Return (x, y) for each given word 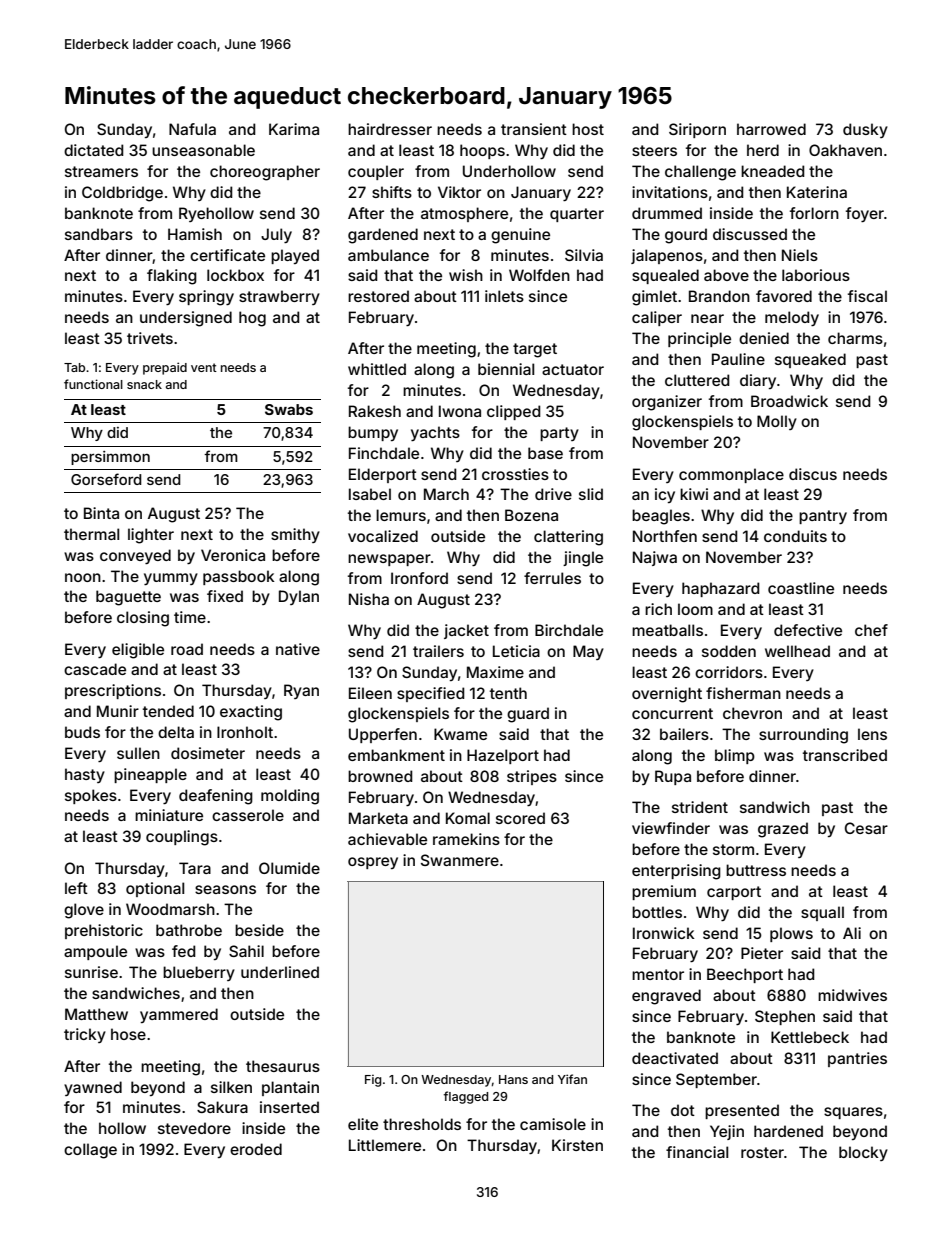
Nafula (192, 129)
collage (90, 1151)
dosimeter (208, 753)
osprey (373, 863)
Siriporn (697, 130)
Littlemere (385, 1145)
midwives (852, 995)
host (588, 129)
